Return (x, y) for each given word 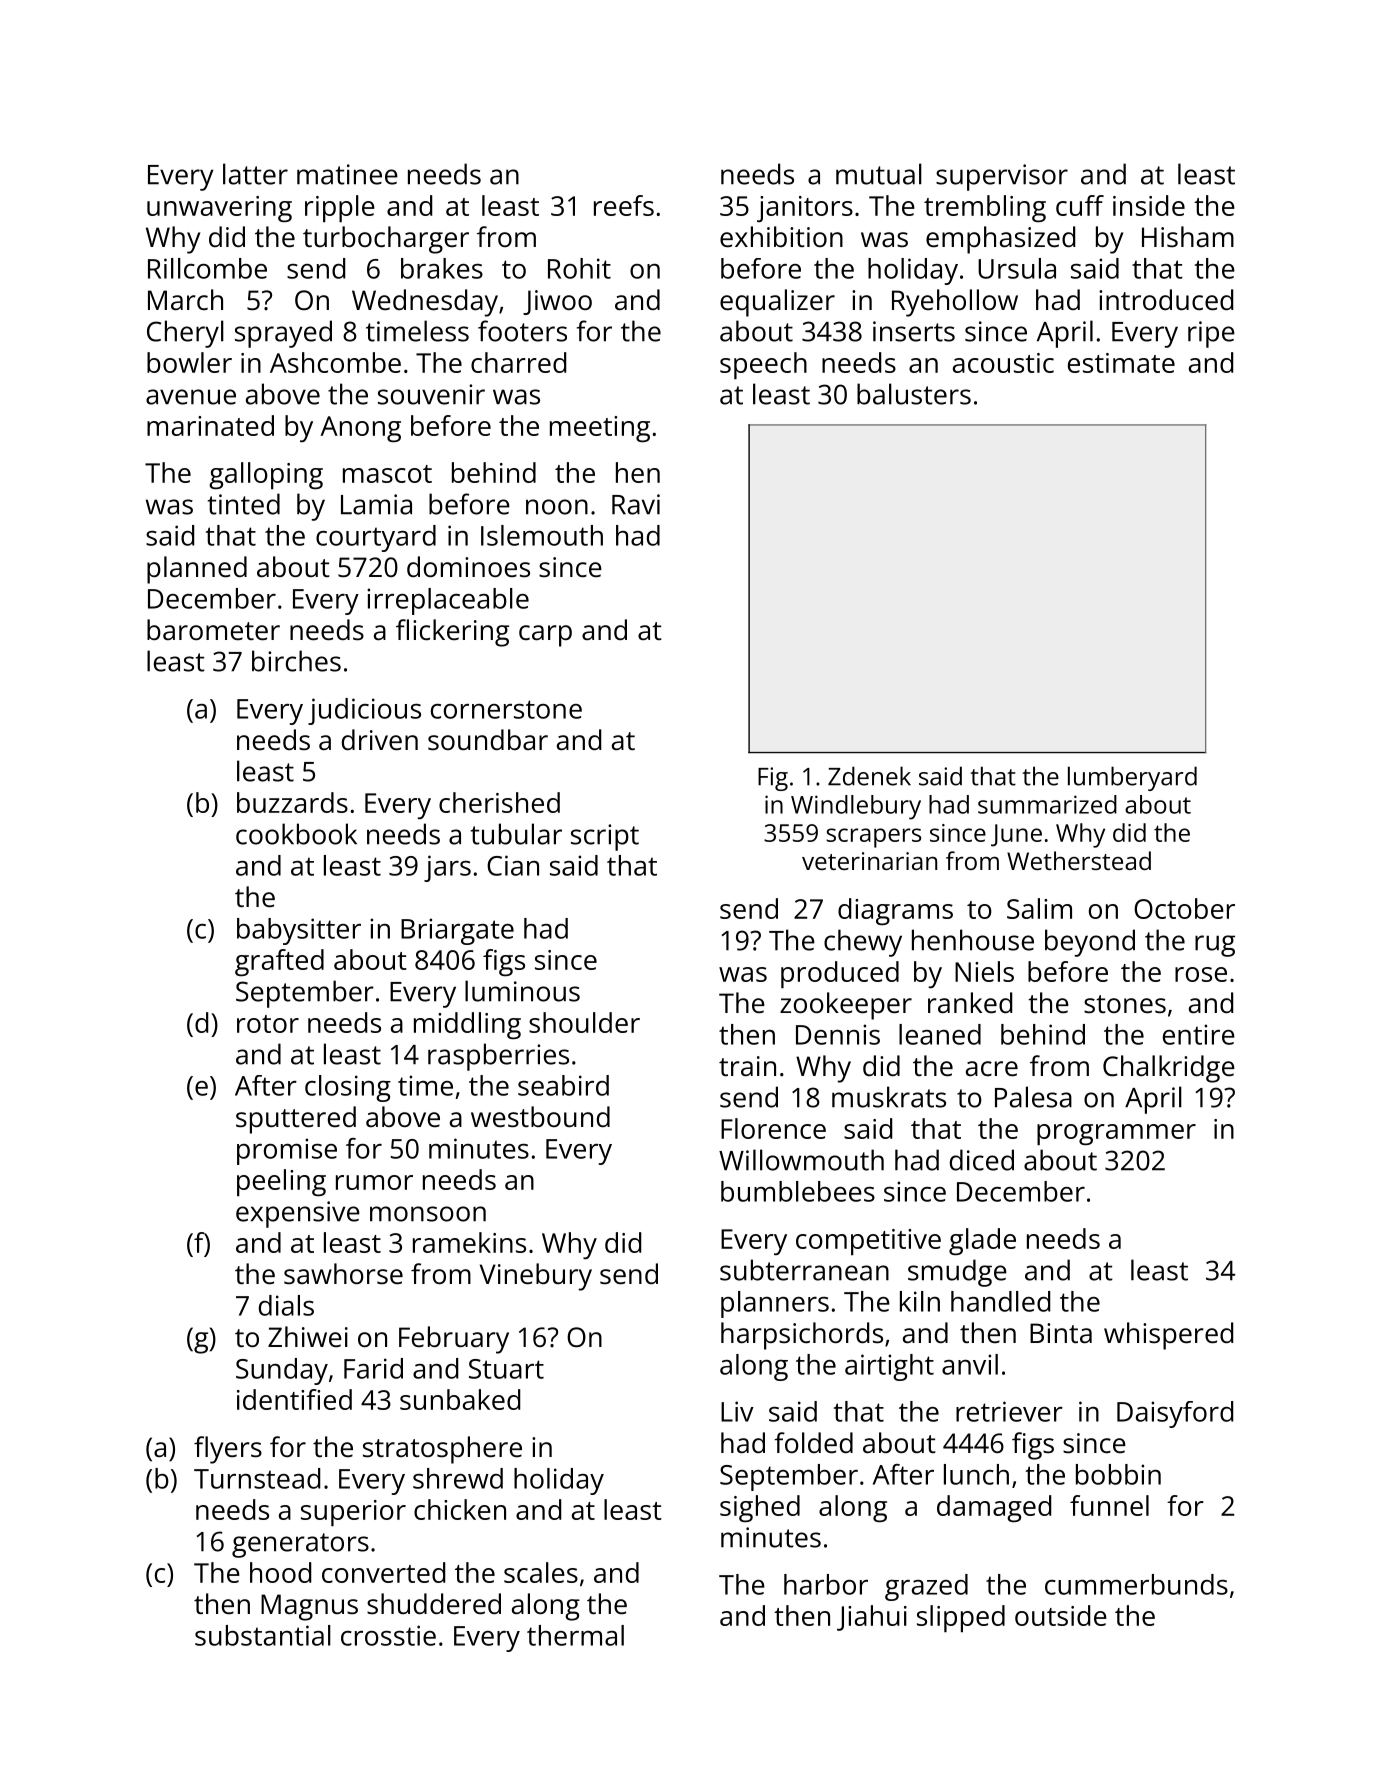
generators (300, 1545)
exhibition (781, 237)
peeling (281, 1182)
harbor (826, 1584)
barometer (213, 630)
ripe (1211, 334)
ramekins (469, 1242)
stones (1125, 1004)
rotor (268, 1024)
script (605, 837)
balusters (914, 394)
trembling (985, 208)
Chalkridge (1169, 1069)
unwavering (219, 209)
